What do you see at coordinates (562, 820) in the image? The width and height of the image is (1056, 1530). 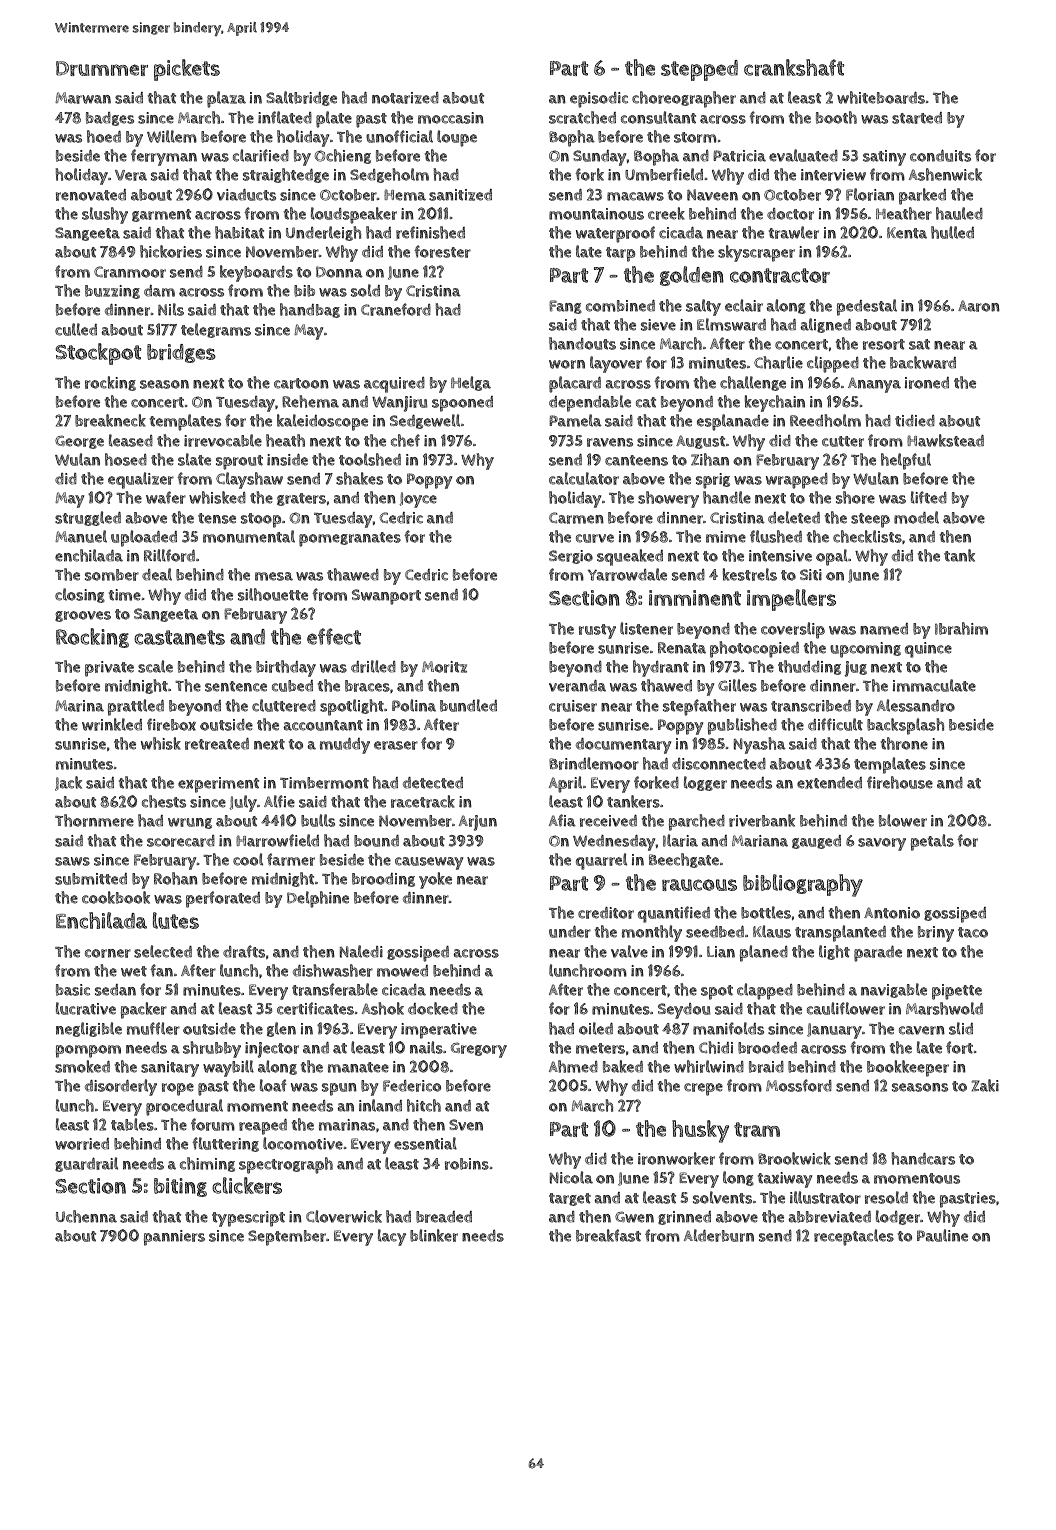 I see `Afia` at bounding box center [562, 820].
